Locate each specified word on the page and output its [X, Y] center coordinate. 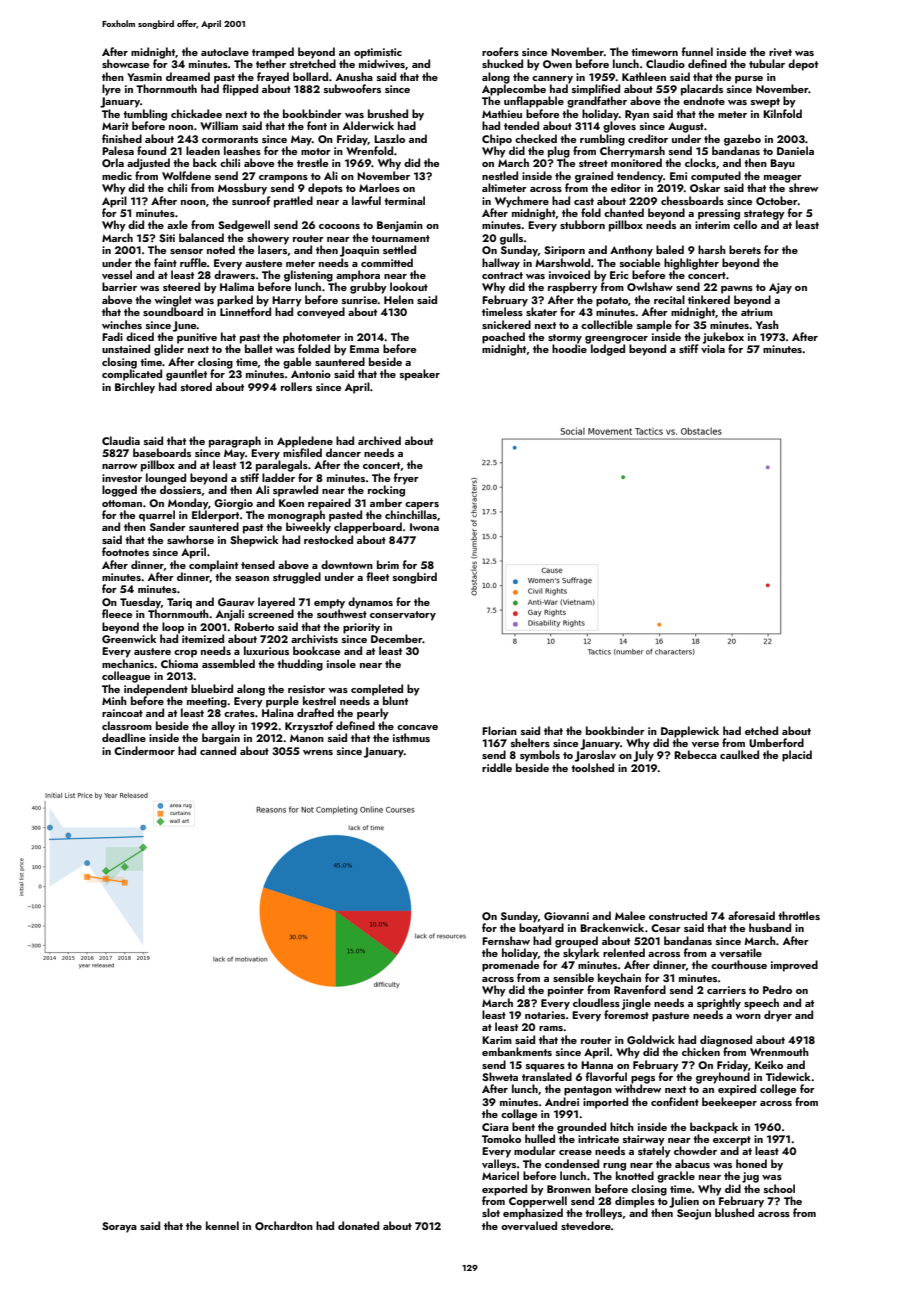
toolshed [592, 767]
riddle [497, 767]
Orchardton [284, 1225]
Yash [767, 324]
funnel [697, 51]
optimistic [378, 53]
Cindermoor [144, 750]
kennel [222, 1225]
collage [519, 1115]
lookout [409, 286]
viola [713, 348]
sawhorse [190, 539]
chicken [701, 1051]
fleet [378, 576]
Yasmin [144, 77]
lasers [272, 249]
